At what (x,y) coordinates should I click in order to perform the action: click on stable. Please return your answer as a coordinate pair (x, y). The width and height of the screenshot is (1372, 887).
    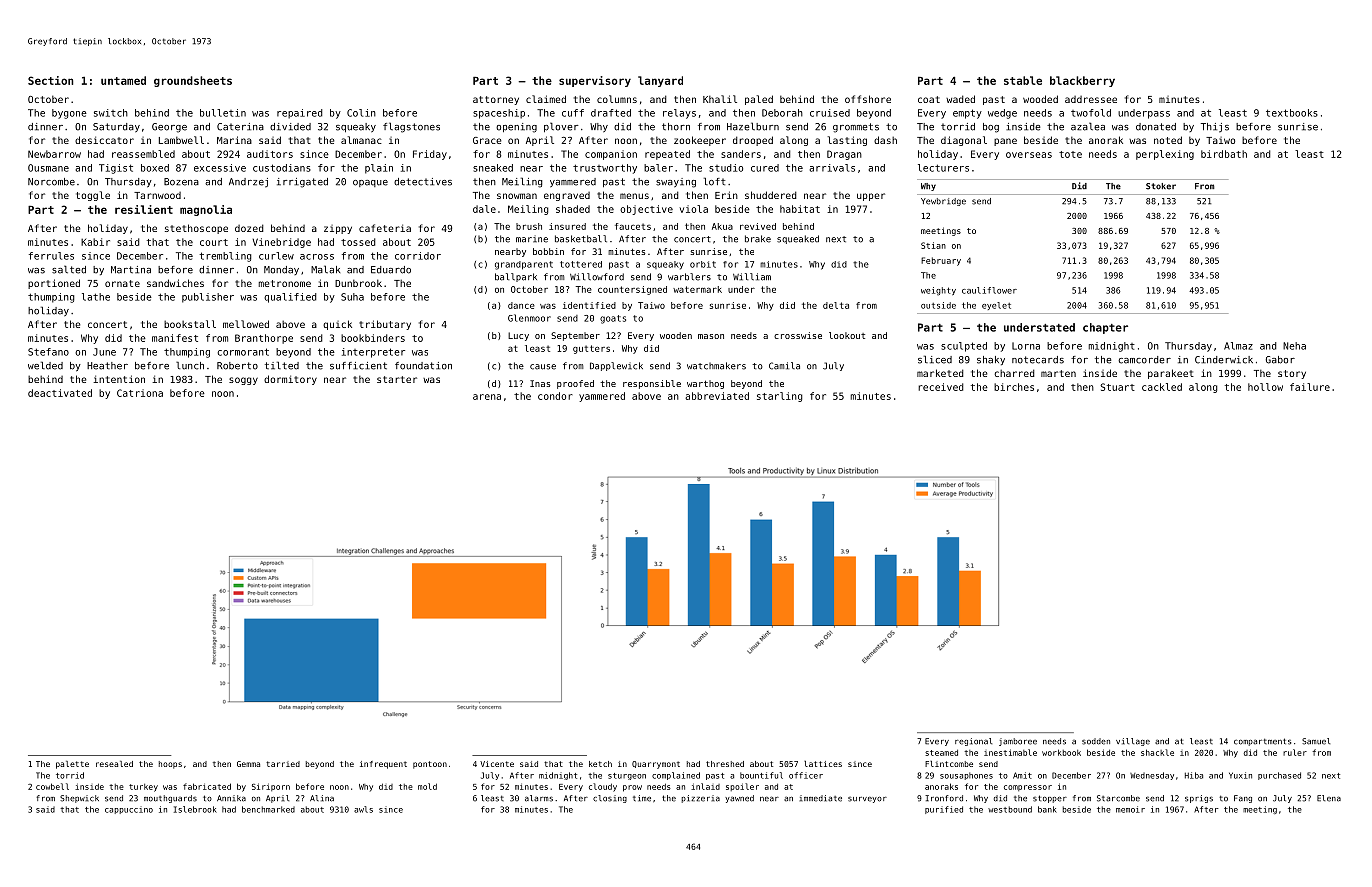
    Looking at the image, I should click on (1023, 80).
